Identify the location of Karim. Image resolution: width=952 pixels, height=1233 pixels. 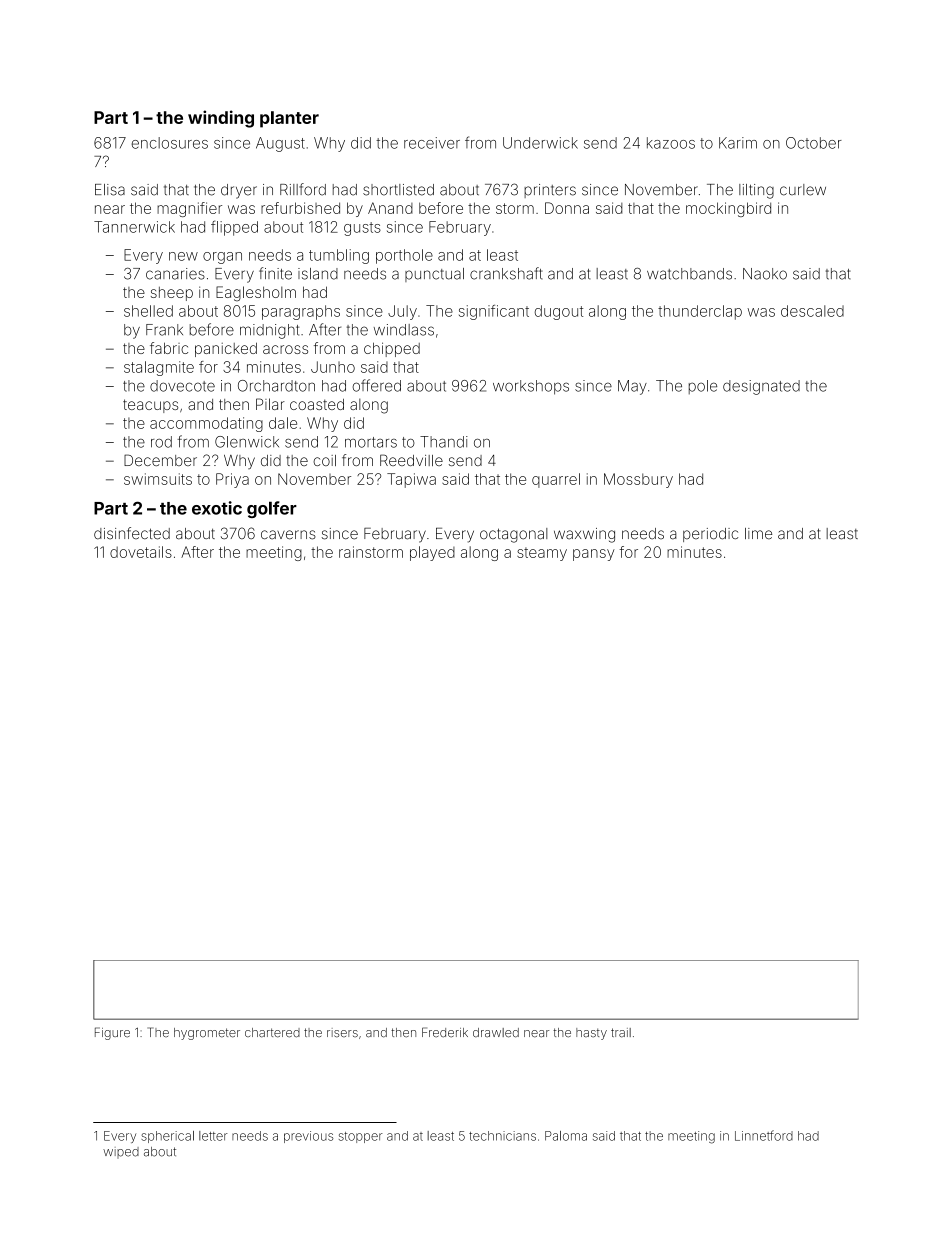
(738, 143).
